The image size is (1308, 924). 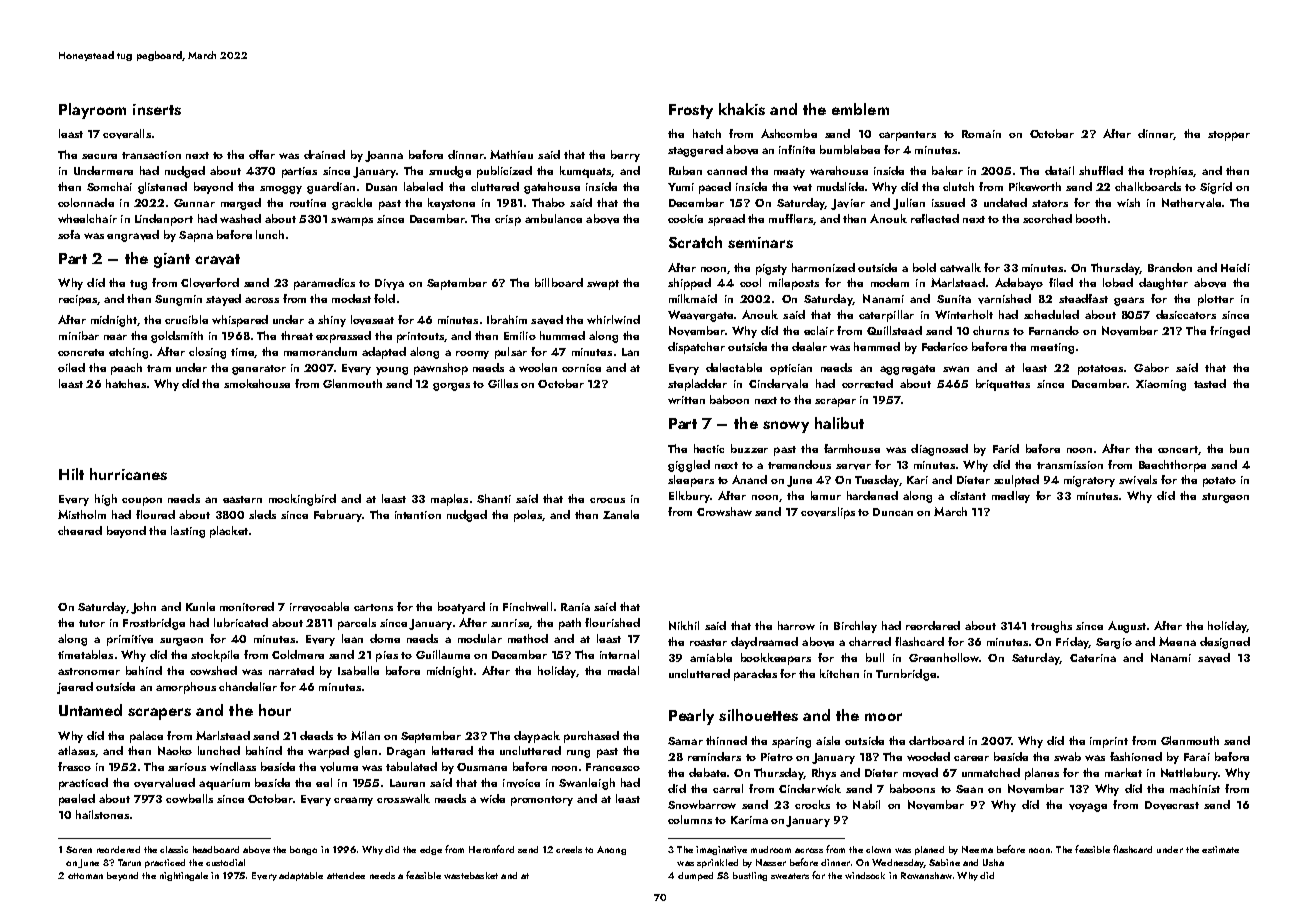 What do you see at coordinates (353, 801) in the screenshot?
I see `creamy` at bounding box center [353, 801].
